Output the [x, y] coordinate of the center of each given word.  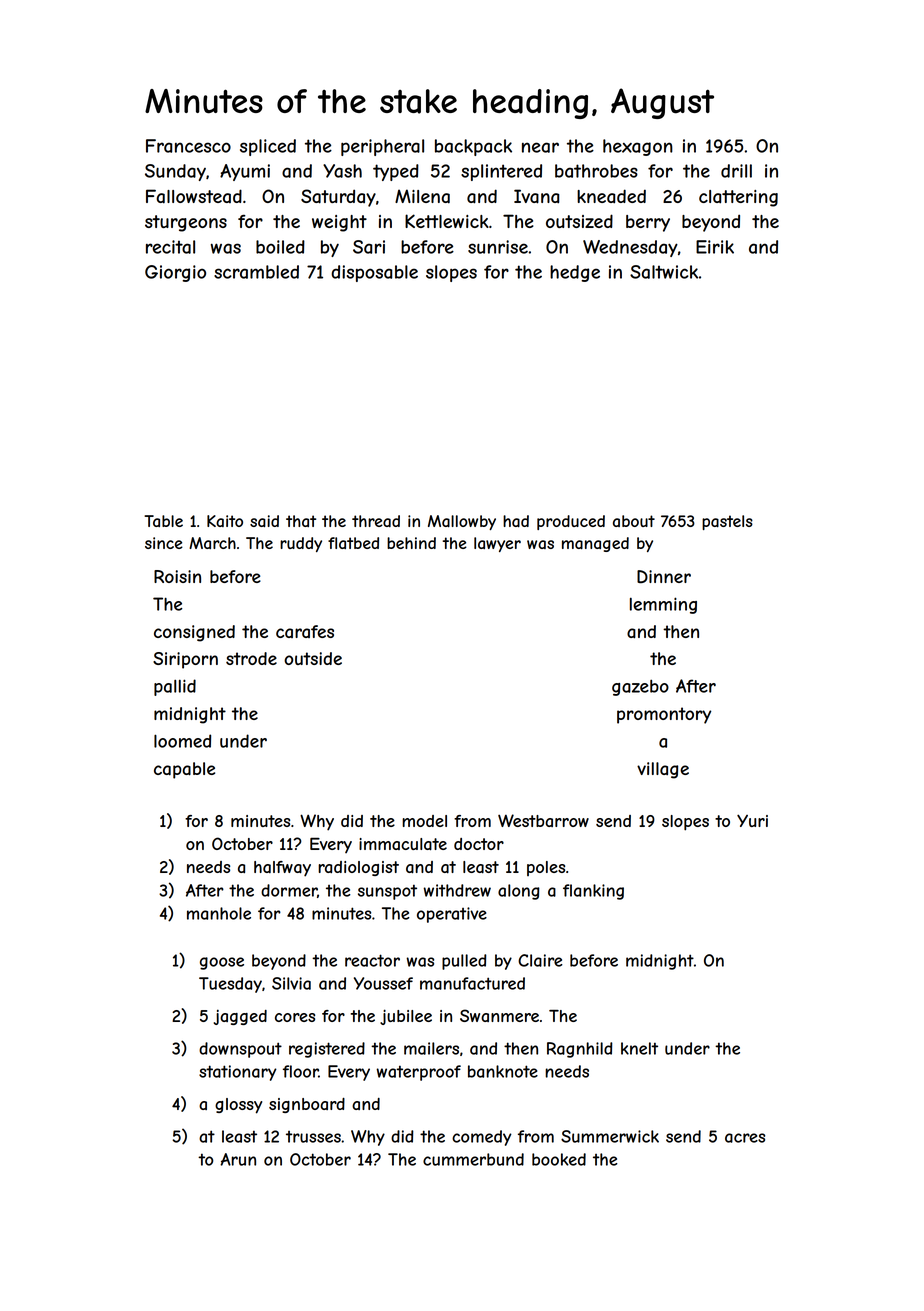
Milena [422, 196]
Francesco [188, 146]
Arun [238, 1159]
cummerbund [473, 1159]
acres [745, 1138]
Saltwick [664, 272]
